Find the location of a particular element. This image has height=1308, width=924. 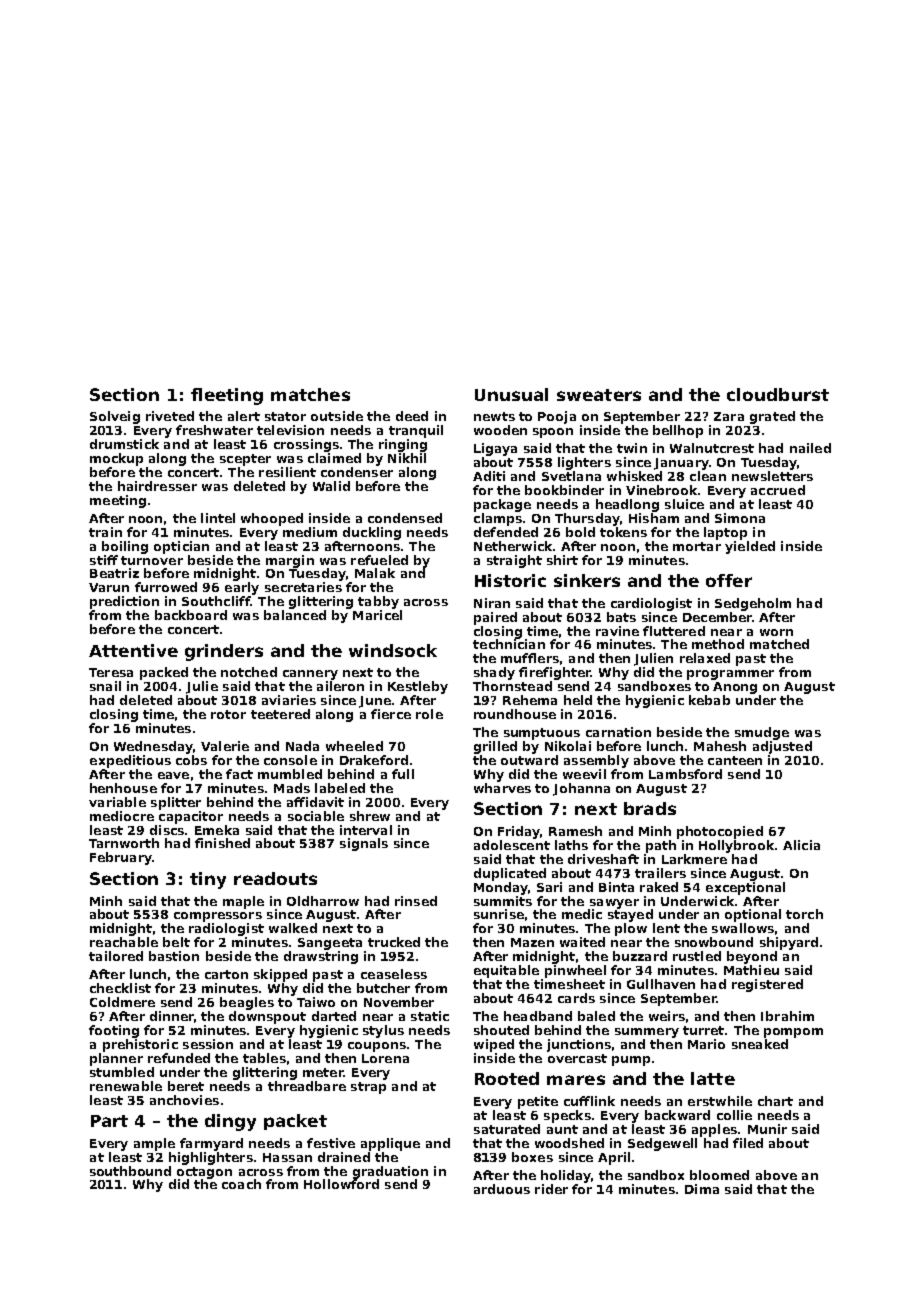

prediction is located at coordinates (124, 602).
